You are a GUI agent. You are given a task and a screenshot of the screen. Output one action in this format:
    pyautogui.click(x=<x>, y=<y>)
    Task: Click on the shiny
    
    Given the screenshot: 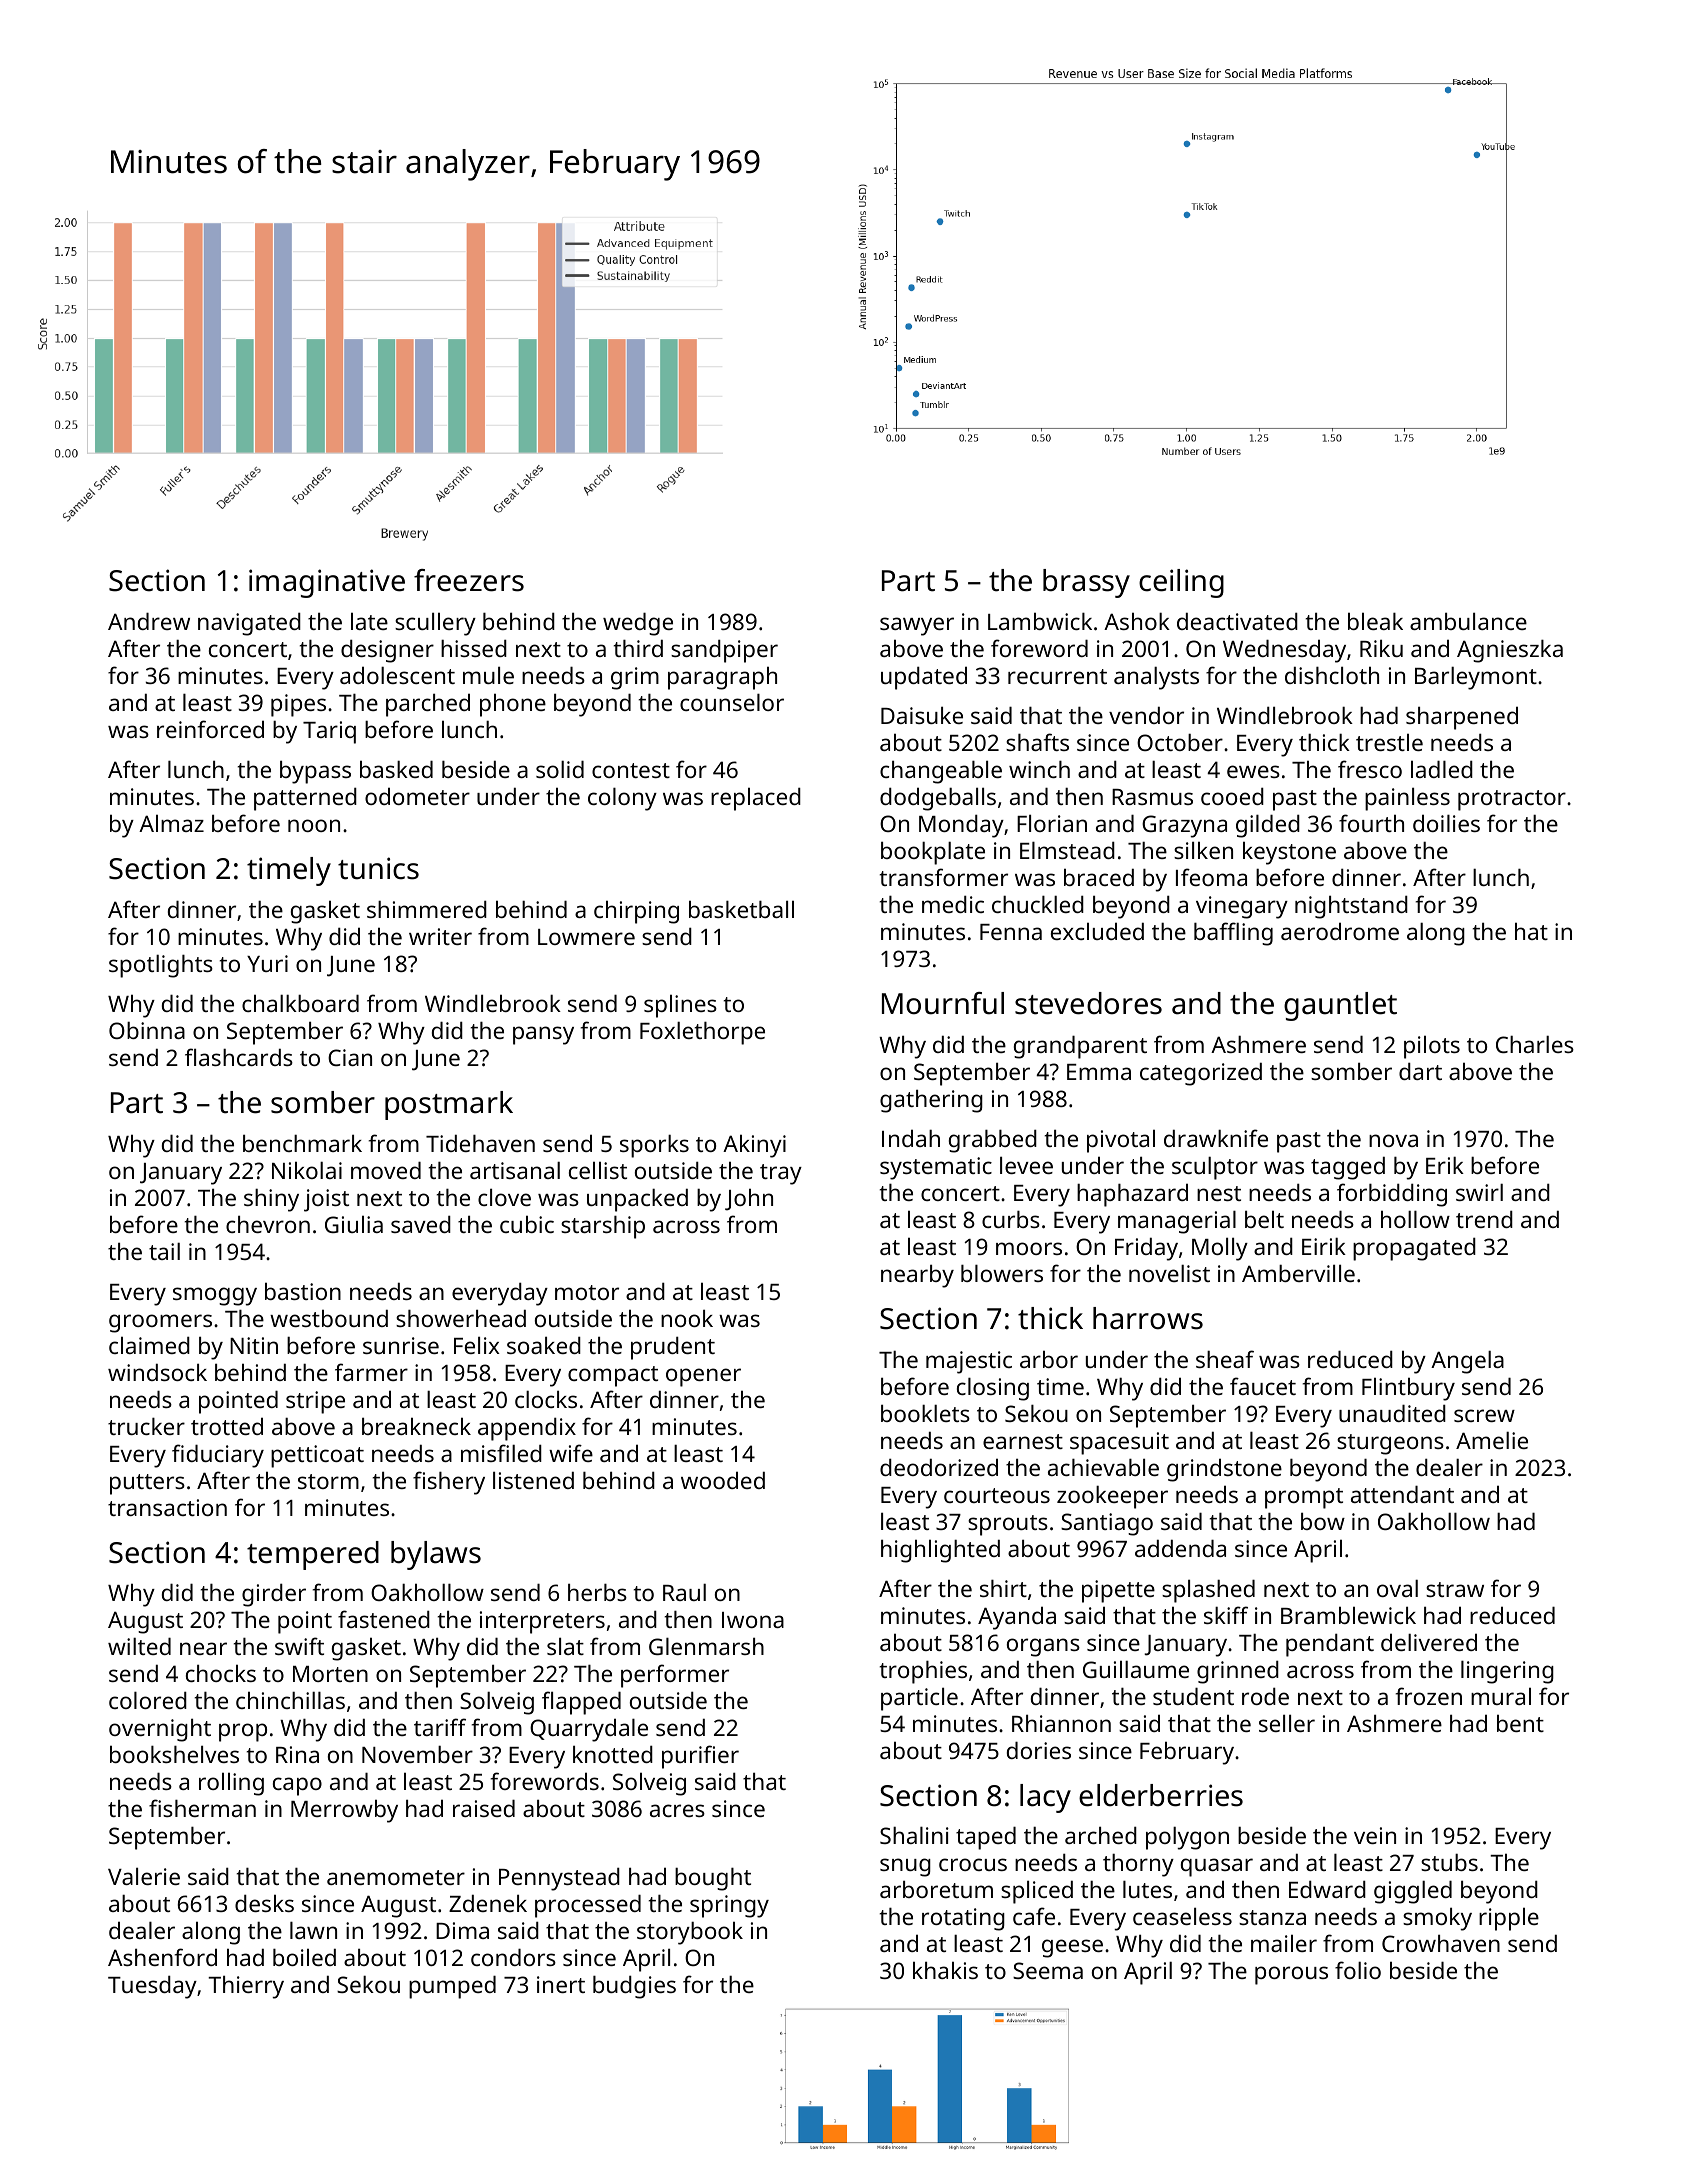 What is the action you would take?
    pyautogui.click(x=271, y=1200)
